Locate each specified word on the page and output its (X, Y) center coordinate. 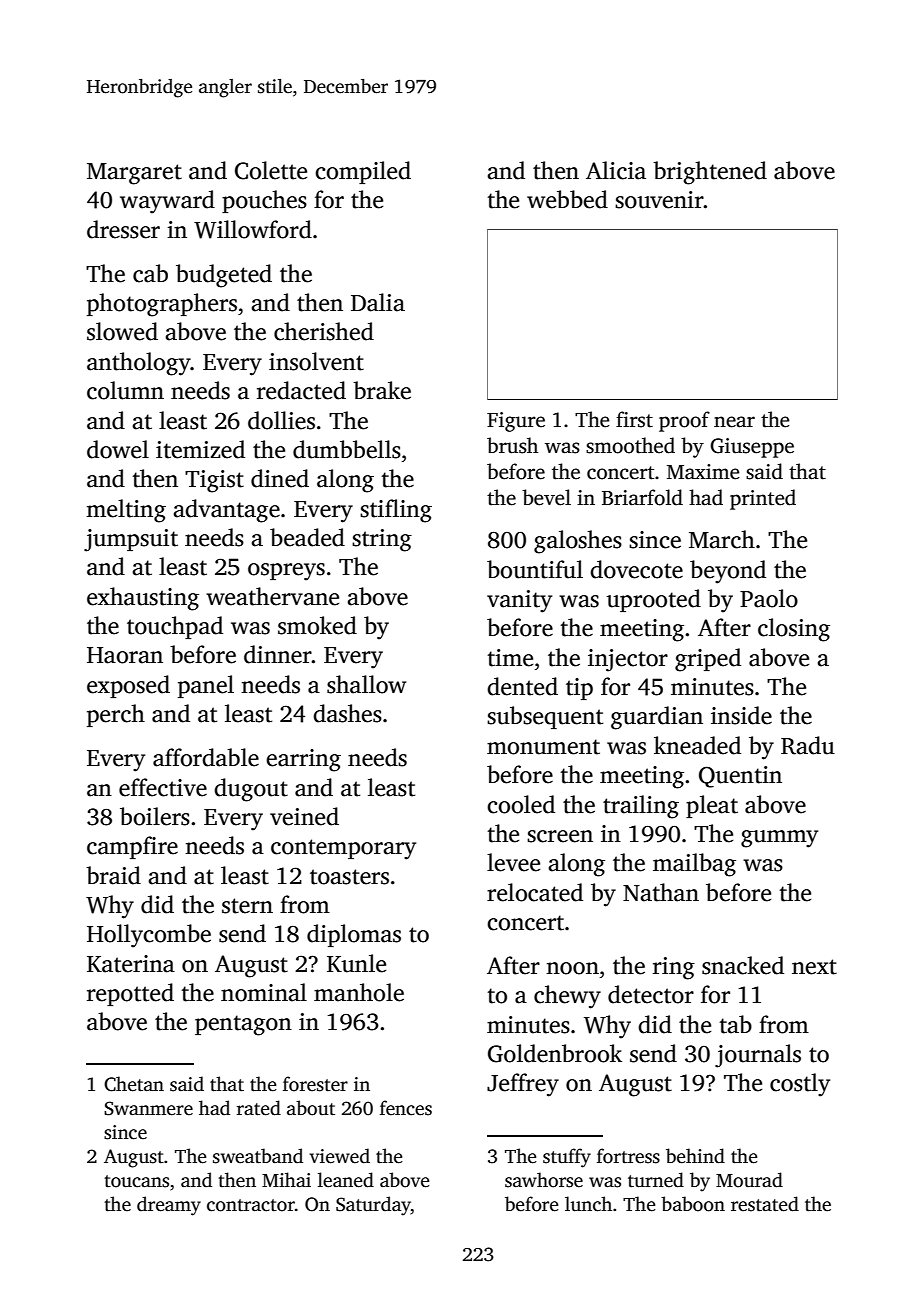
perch (116, 715)
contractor (251, 1205)
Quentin (740, 777)
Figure (516, 422)
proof (684, 421)
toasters (349, 877)
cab (150, 273)
